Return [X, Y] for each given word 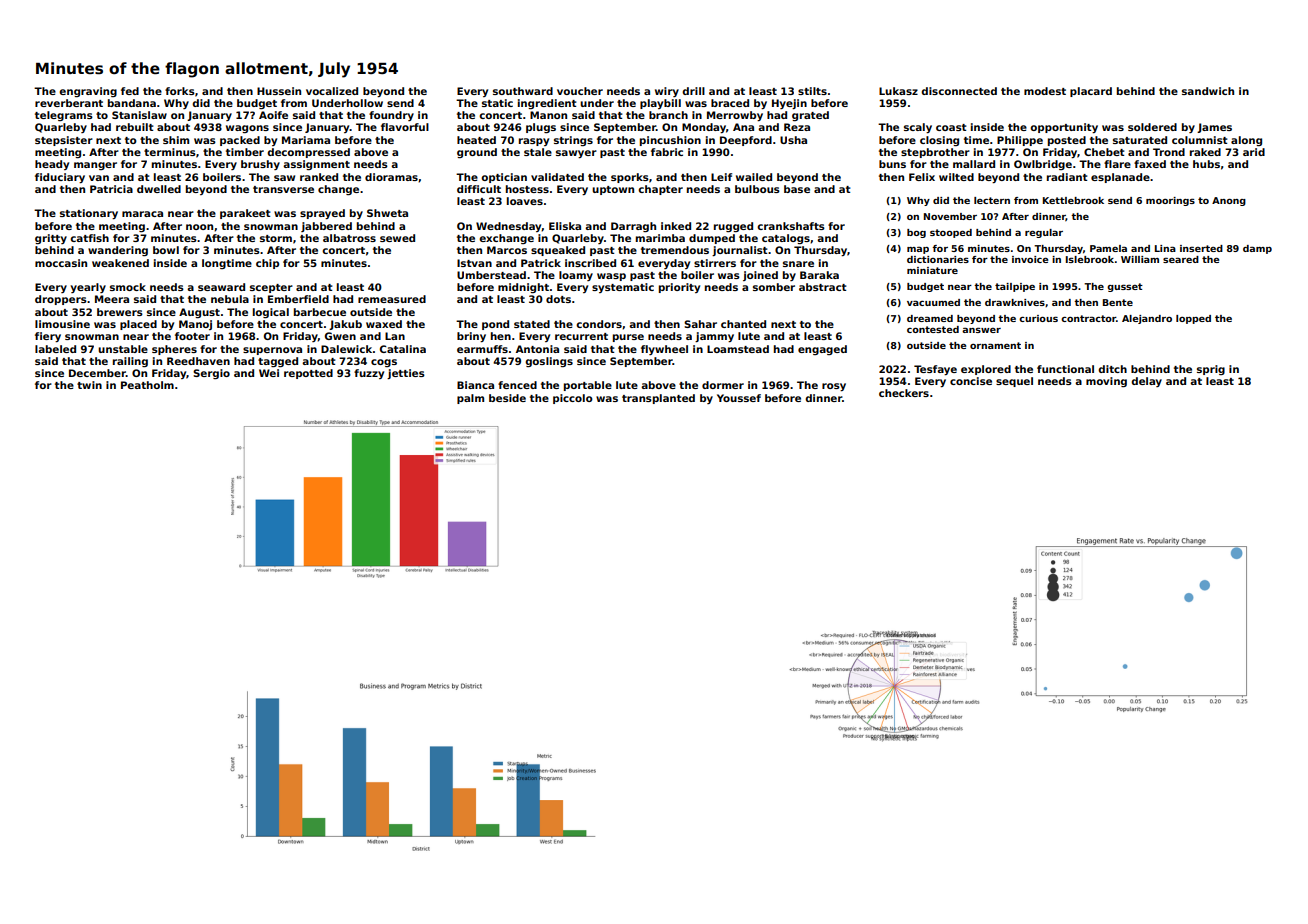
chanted [743, 324]
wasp [611, 277]
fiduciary [60, 178]
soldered [1152, 127]
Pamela [1108, 248]
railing [130, 362]
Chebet [1104, 152]
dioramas [391, 177]
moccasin [61, 263]
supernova [272, 351]
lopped [1193, 319]
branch [668, 115]
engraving [88, 92]
